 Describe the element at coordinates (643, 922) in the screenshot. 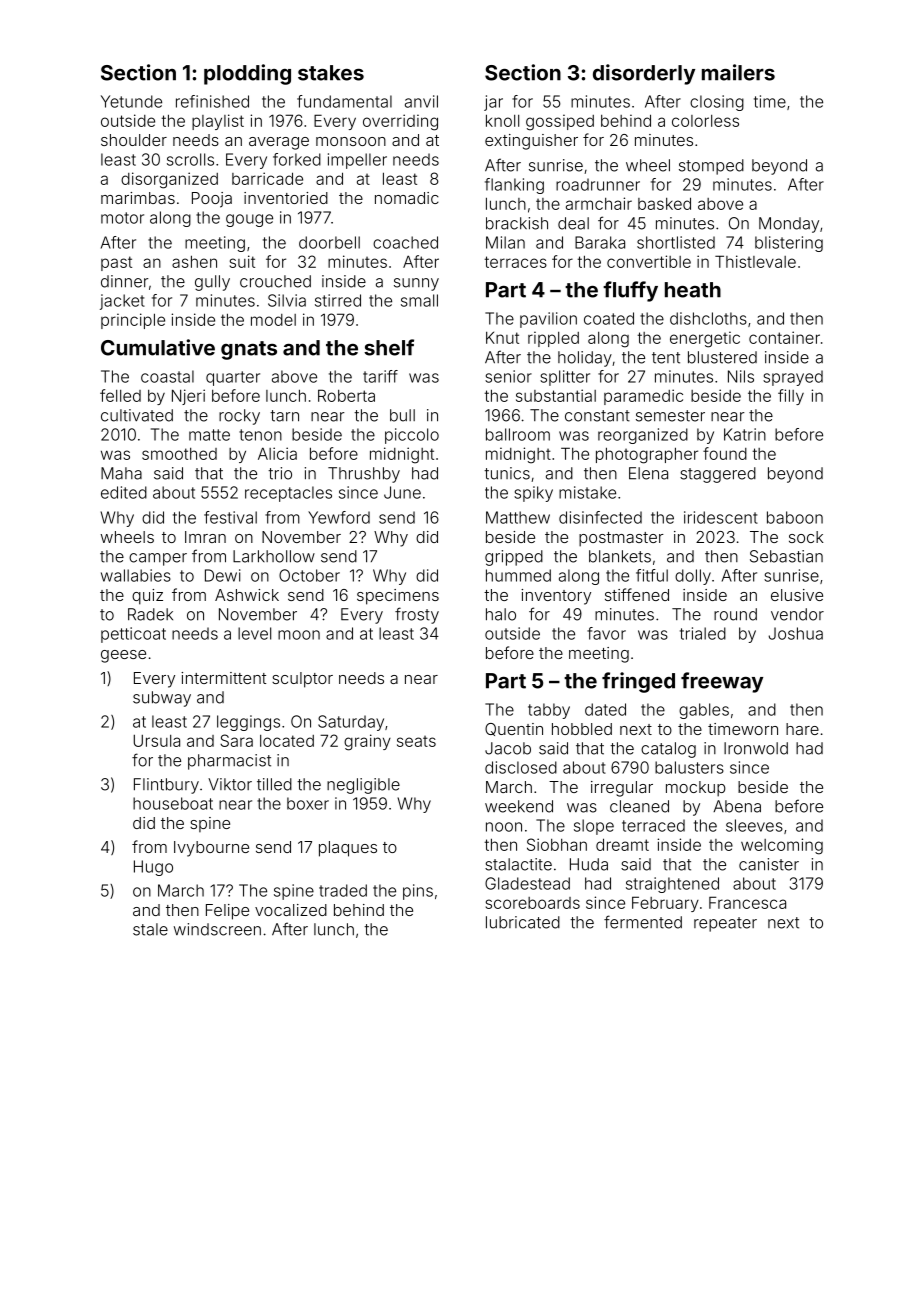

I see `fermented` at that location.
